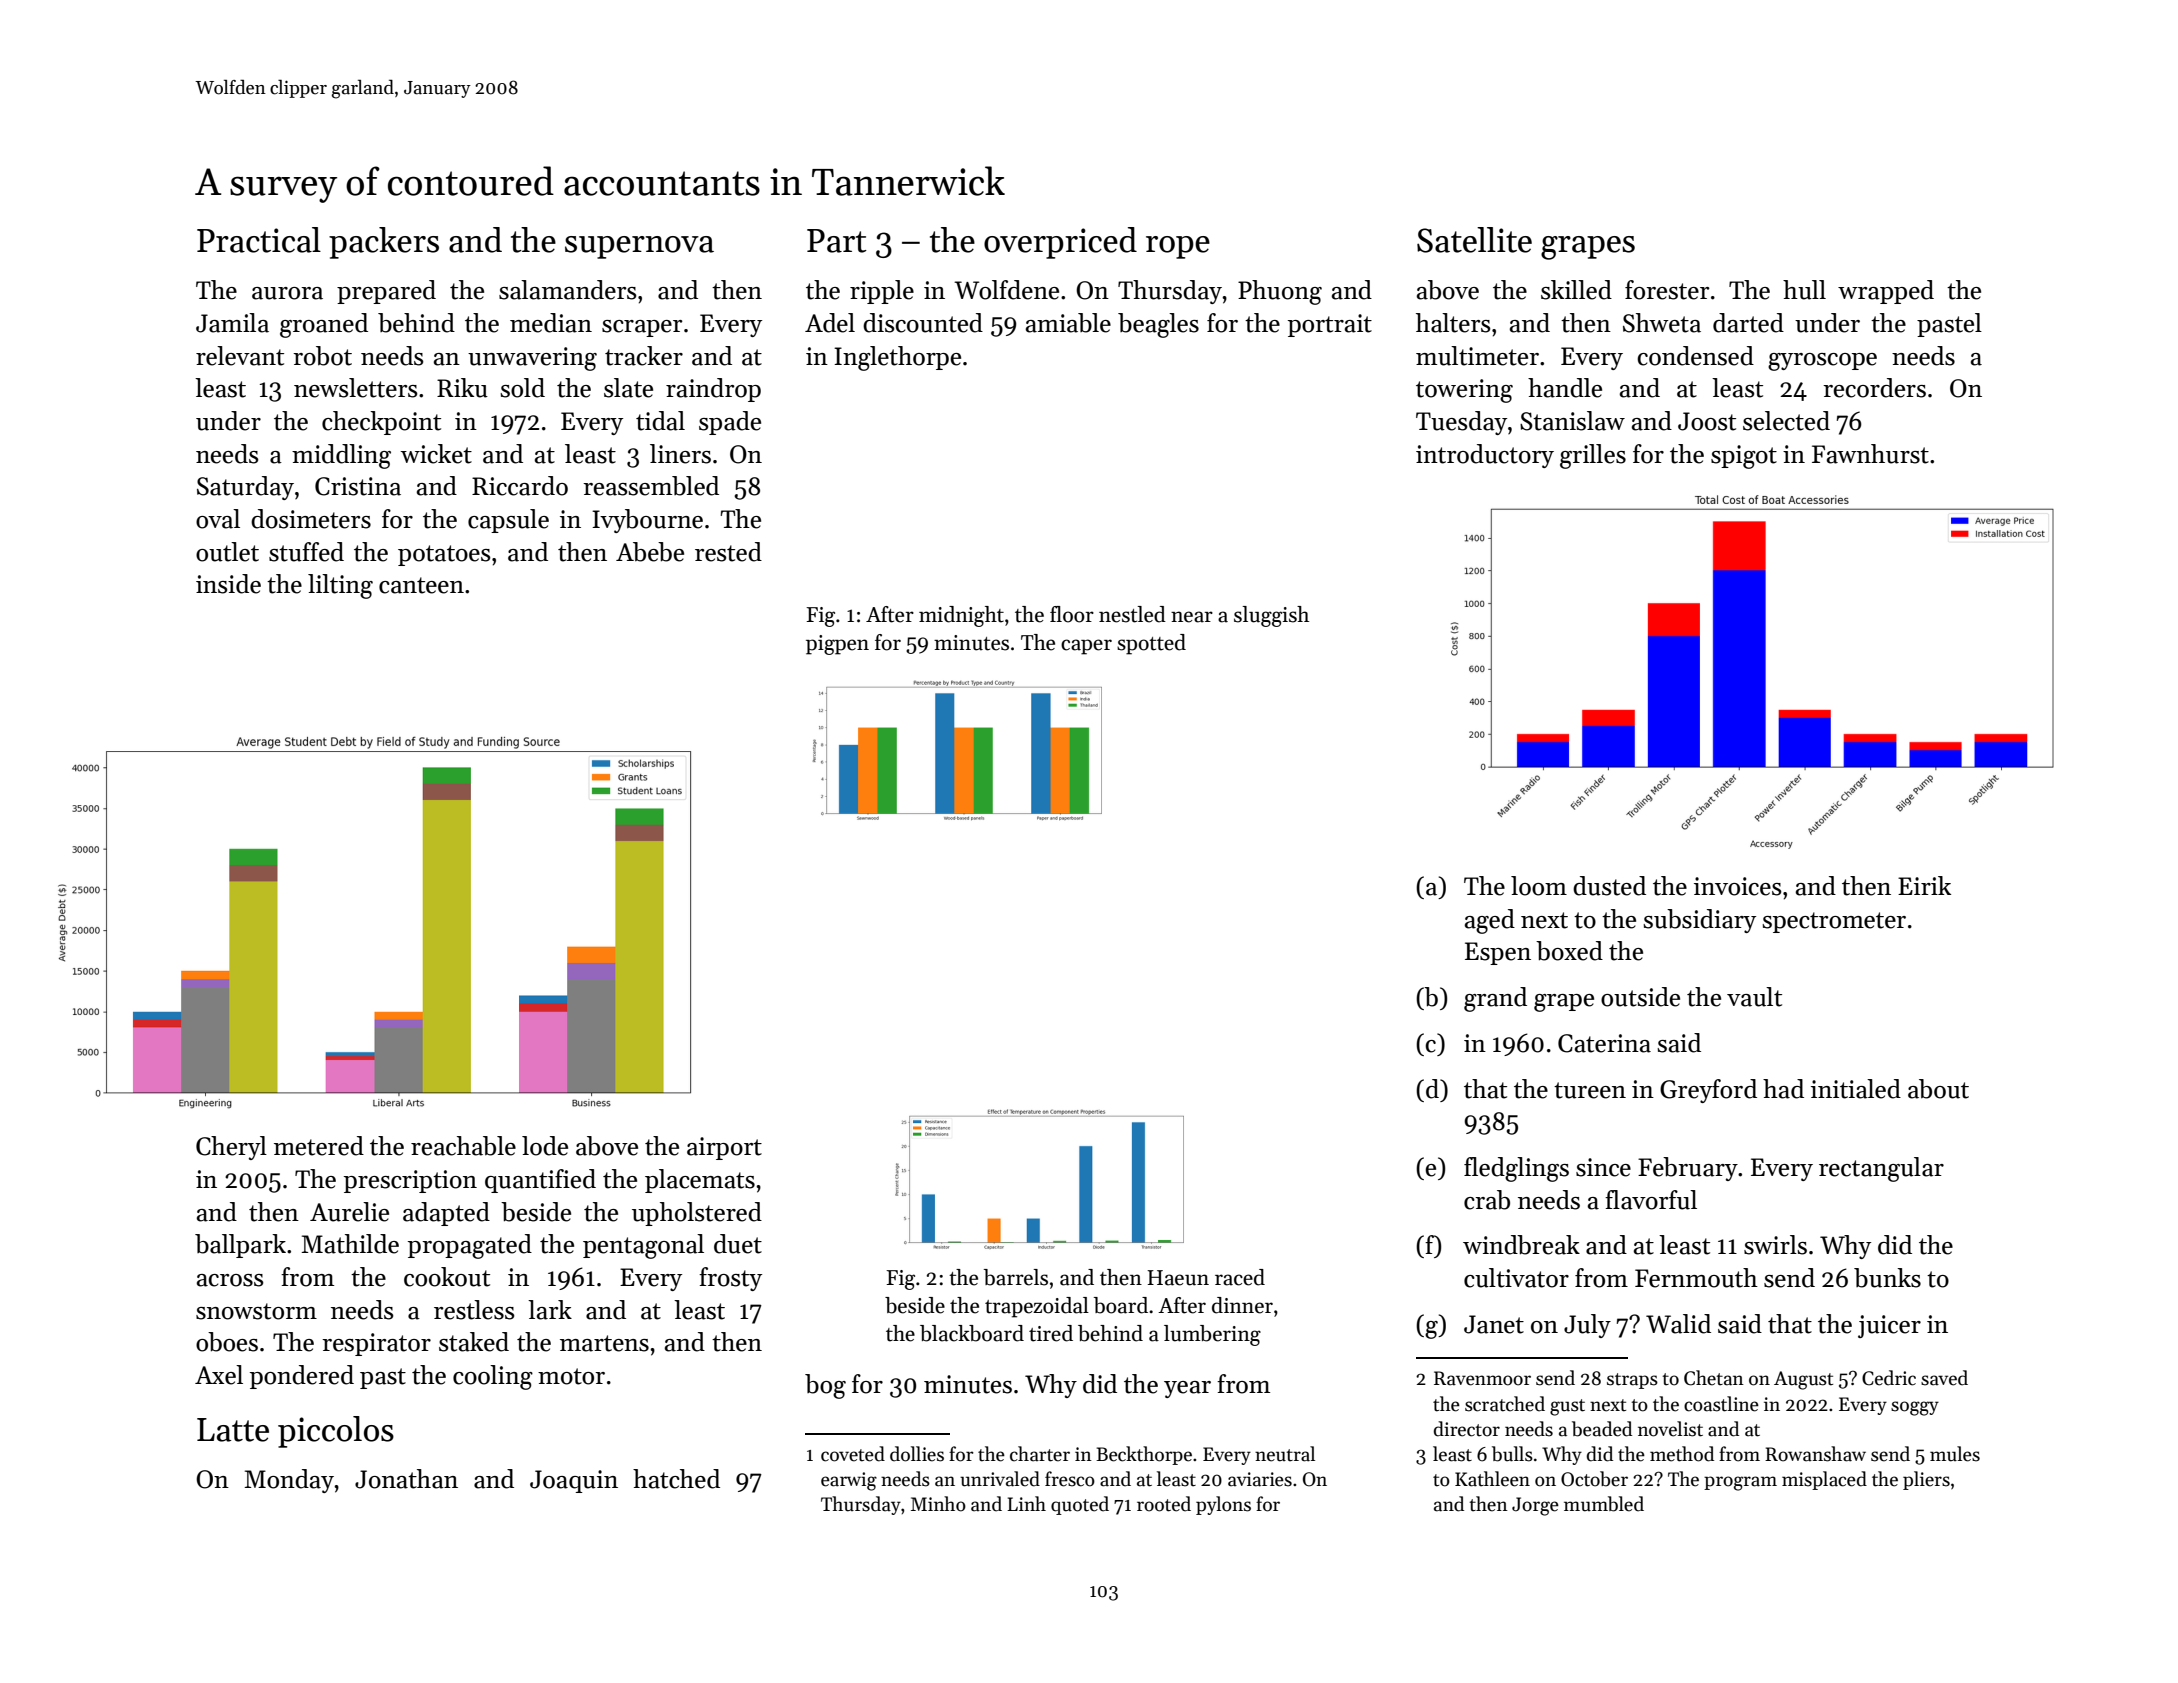 This document has height=1683, width=2178. Describe the element at coordinates (1748, 323) in the document. I see `darted` at that location.
